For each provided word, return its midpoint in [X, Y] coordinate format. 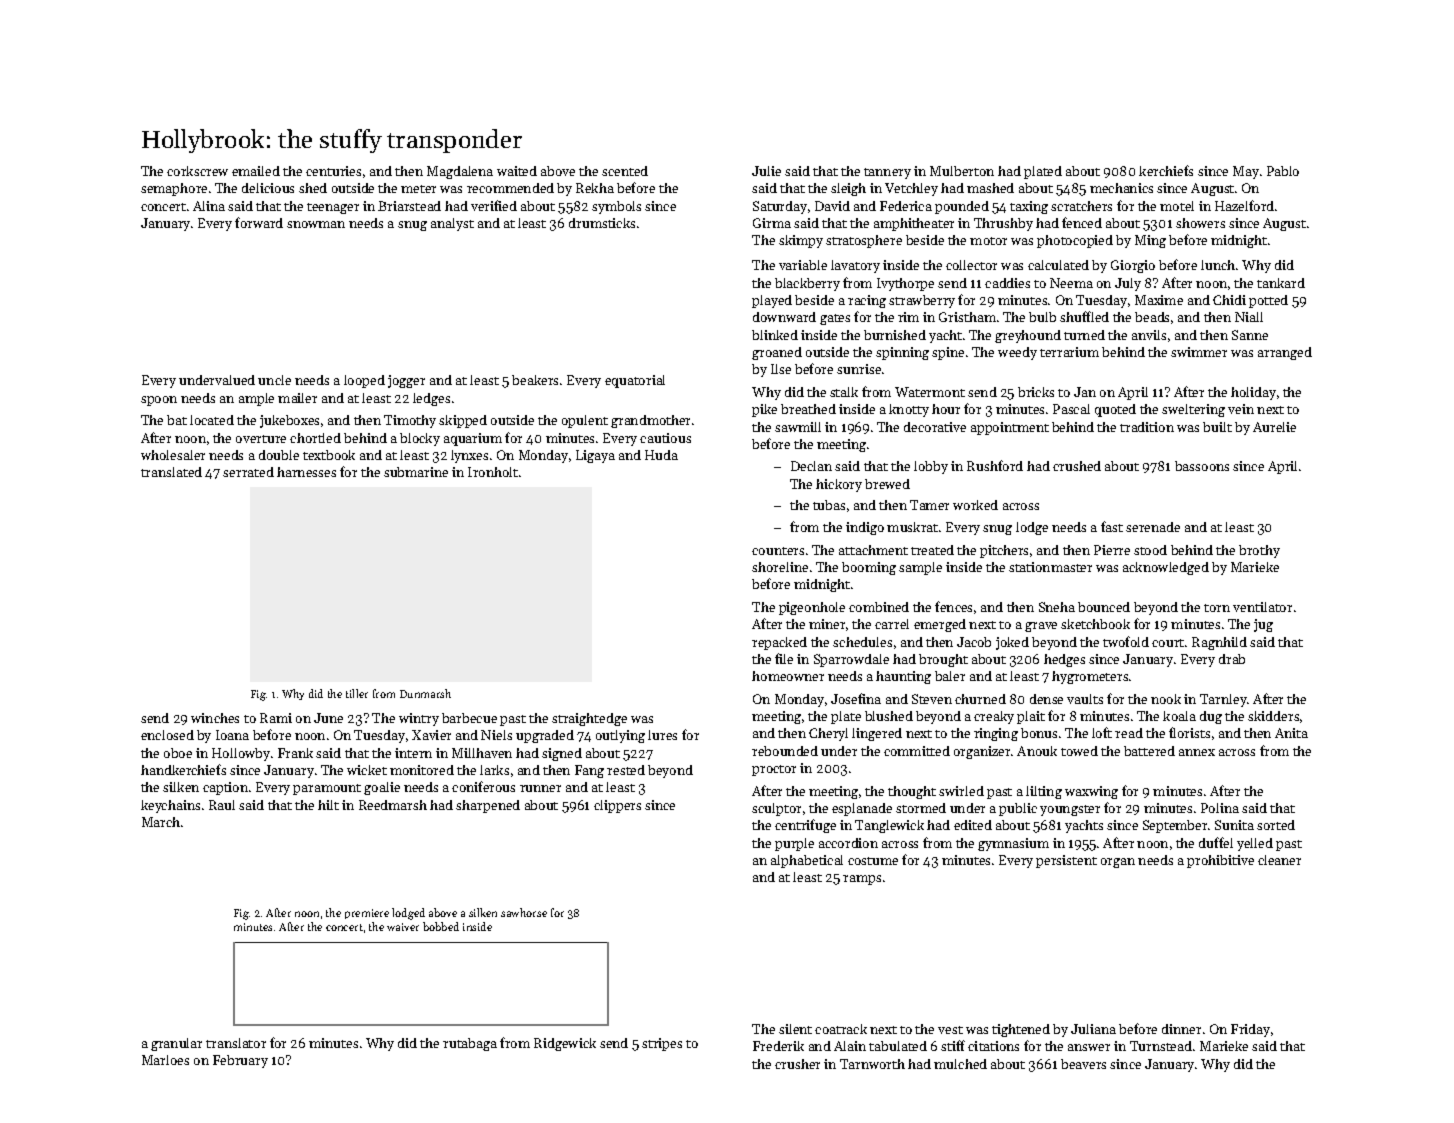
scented [625, 171]
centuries [333, 171]
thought [912, 792]
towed [1079, 751]
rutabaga [470, 1044]
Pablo [1283, 171]
